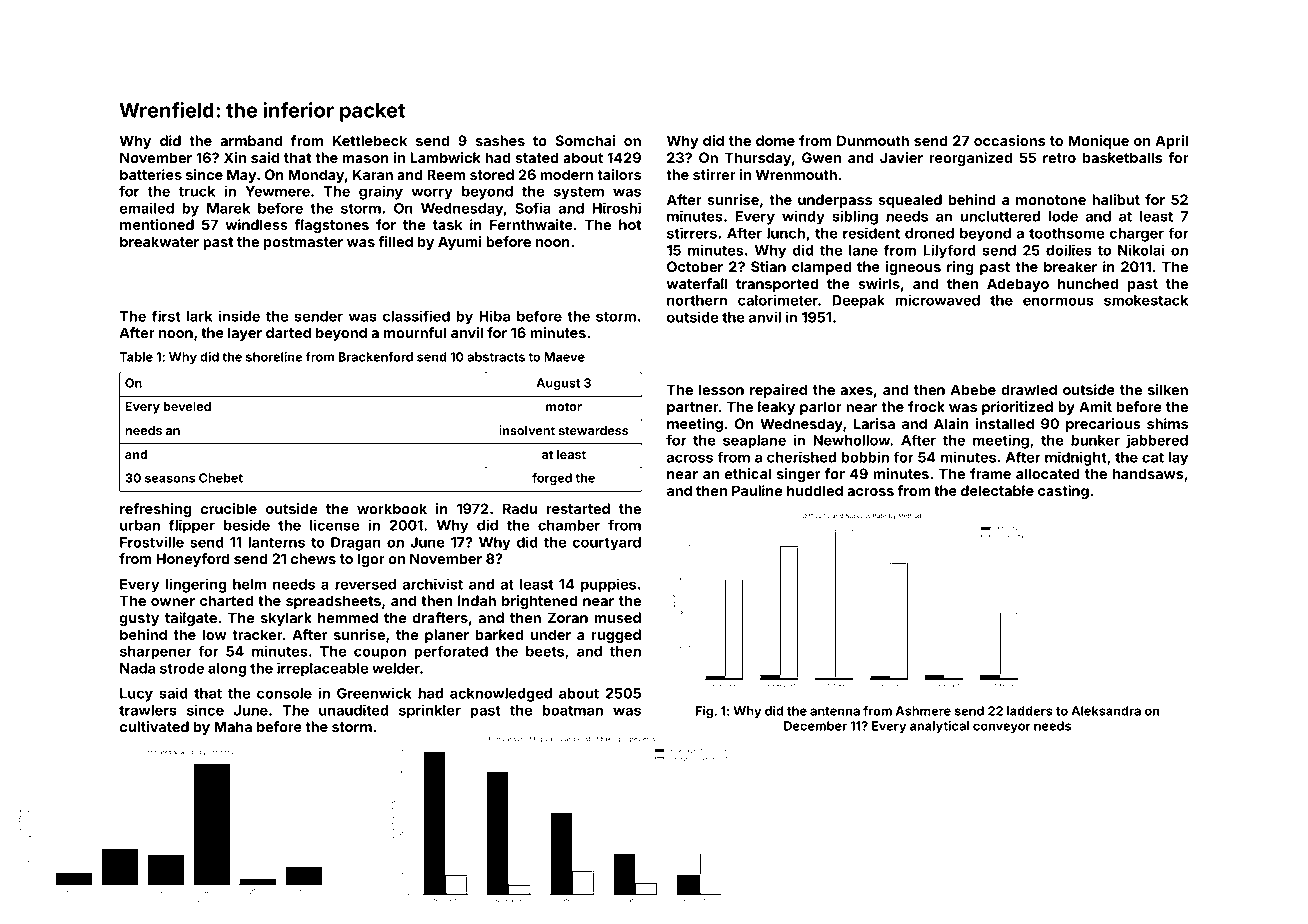 The width and height of the page is (1308, 924). I want to click on Brackenford, so click(375, 357).
